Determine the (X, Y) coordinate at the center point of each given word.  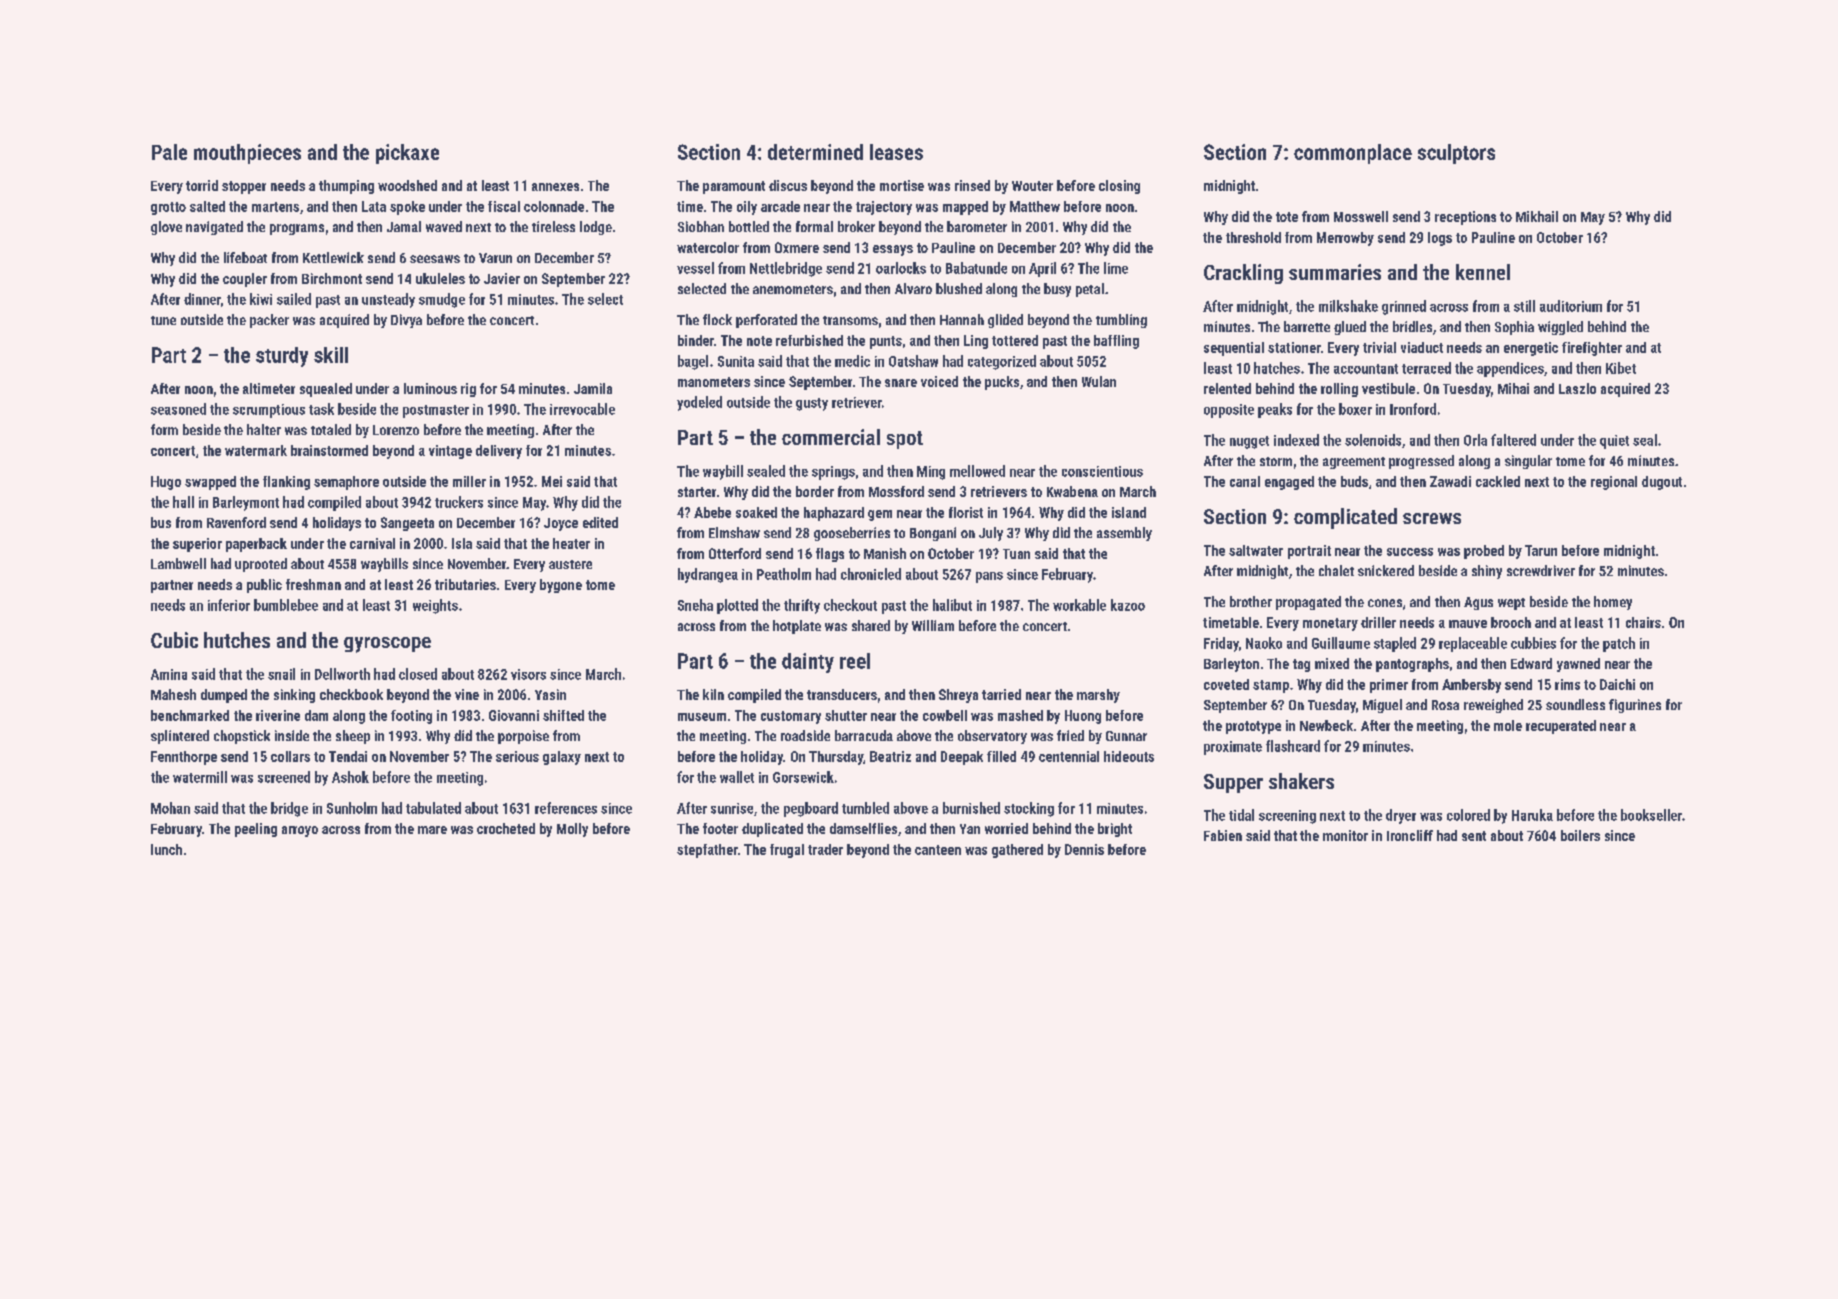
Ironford (1413, 409)
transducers (842, 694)
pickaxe (407, 154)
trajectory (884, 208)
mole (1508, 725)
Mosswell (1361, 216)
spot (905, 440)
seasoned (178, 409)
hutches (237, 640)
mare (432, 830)
